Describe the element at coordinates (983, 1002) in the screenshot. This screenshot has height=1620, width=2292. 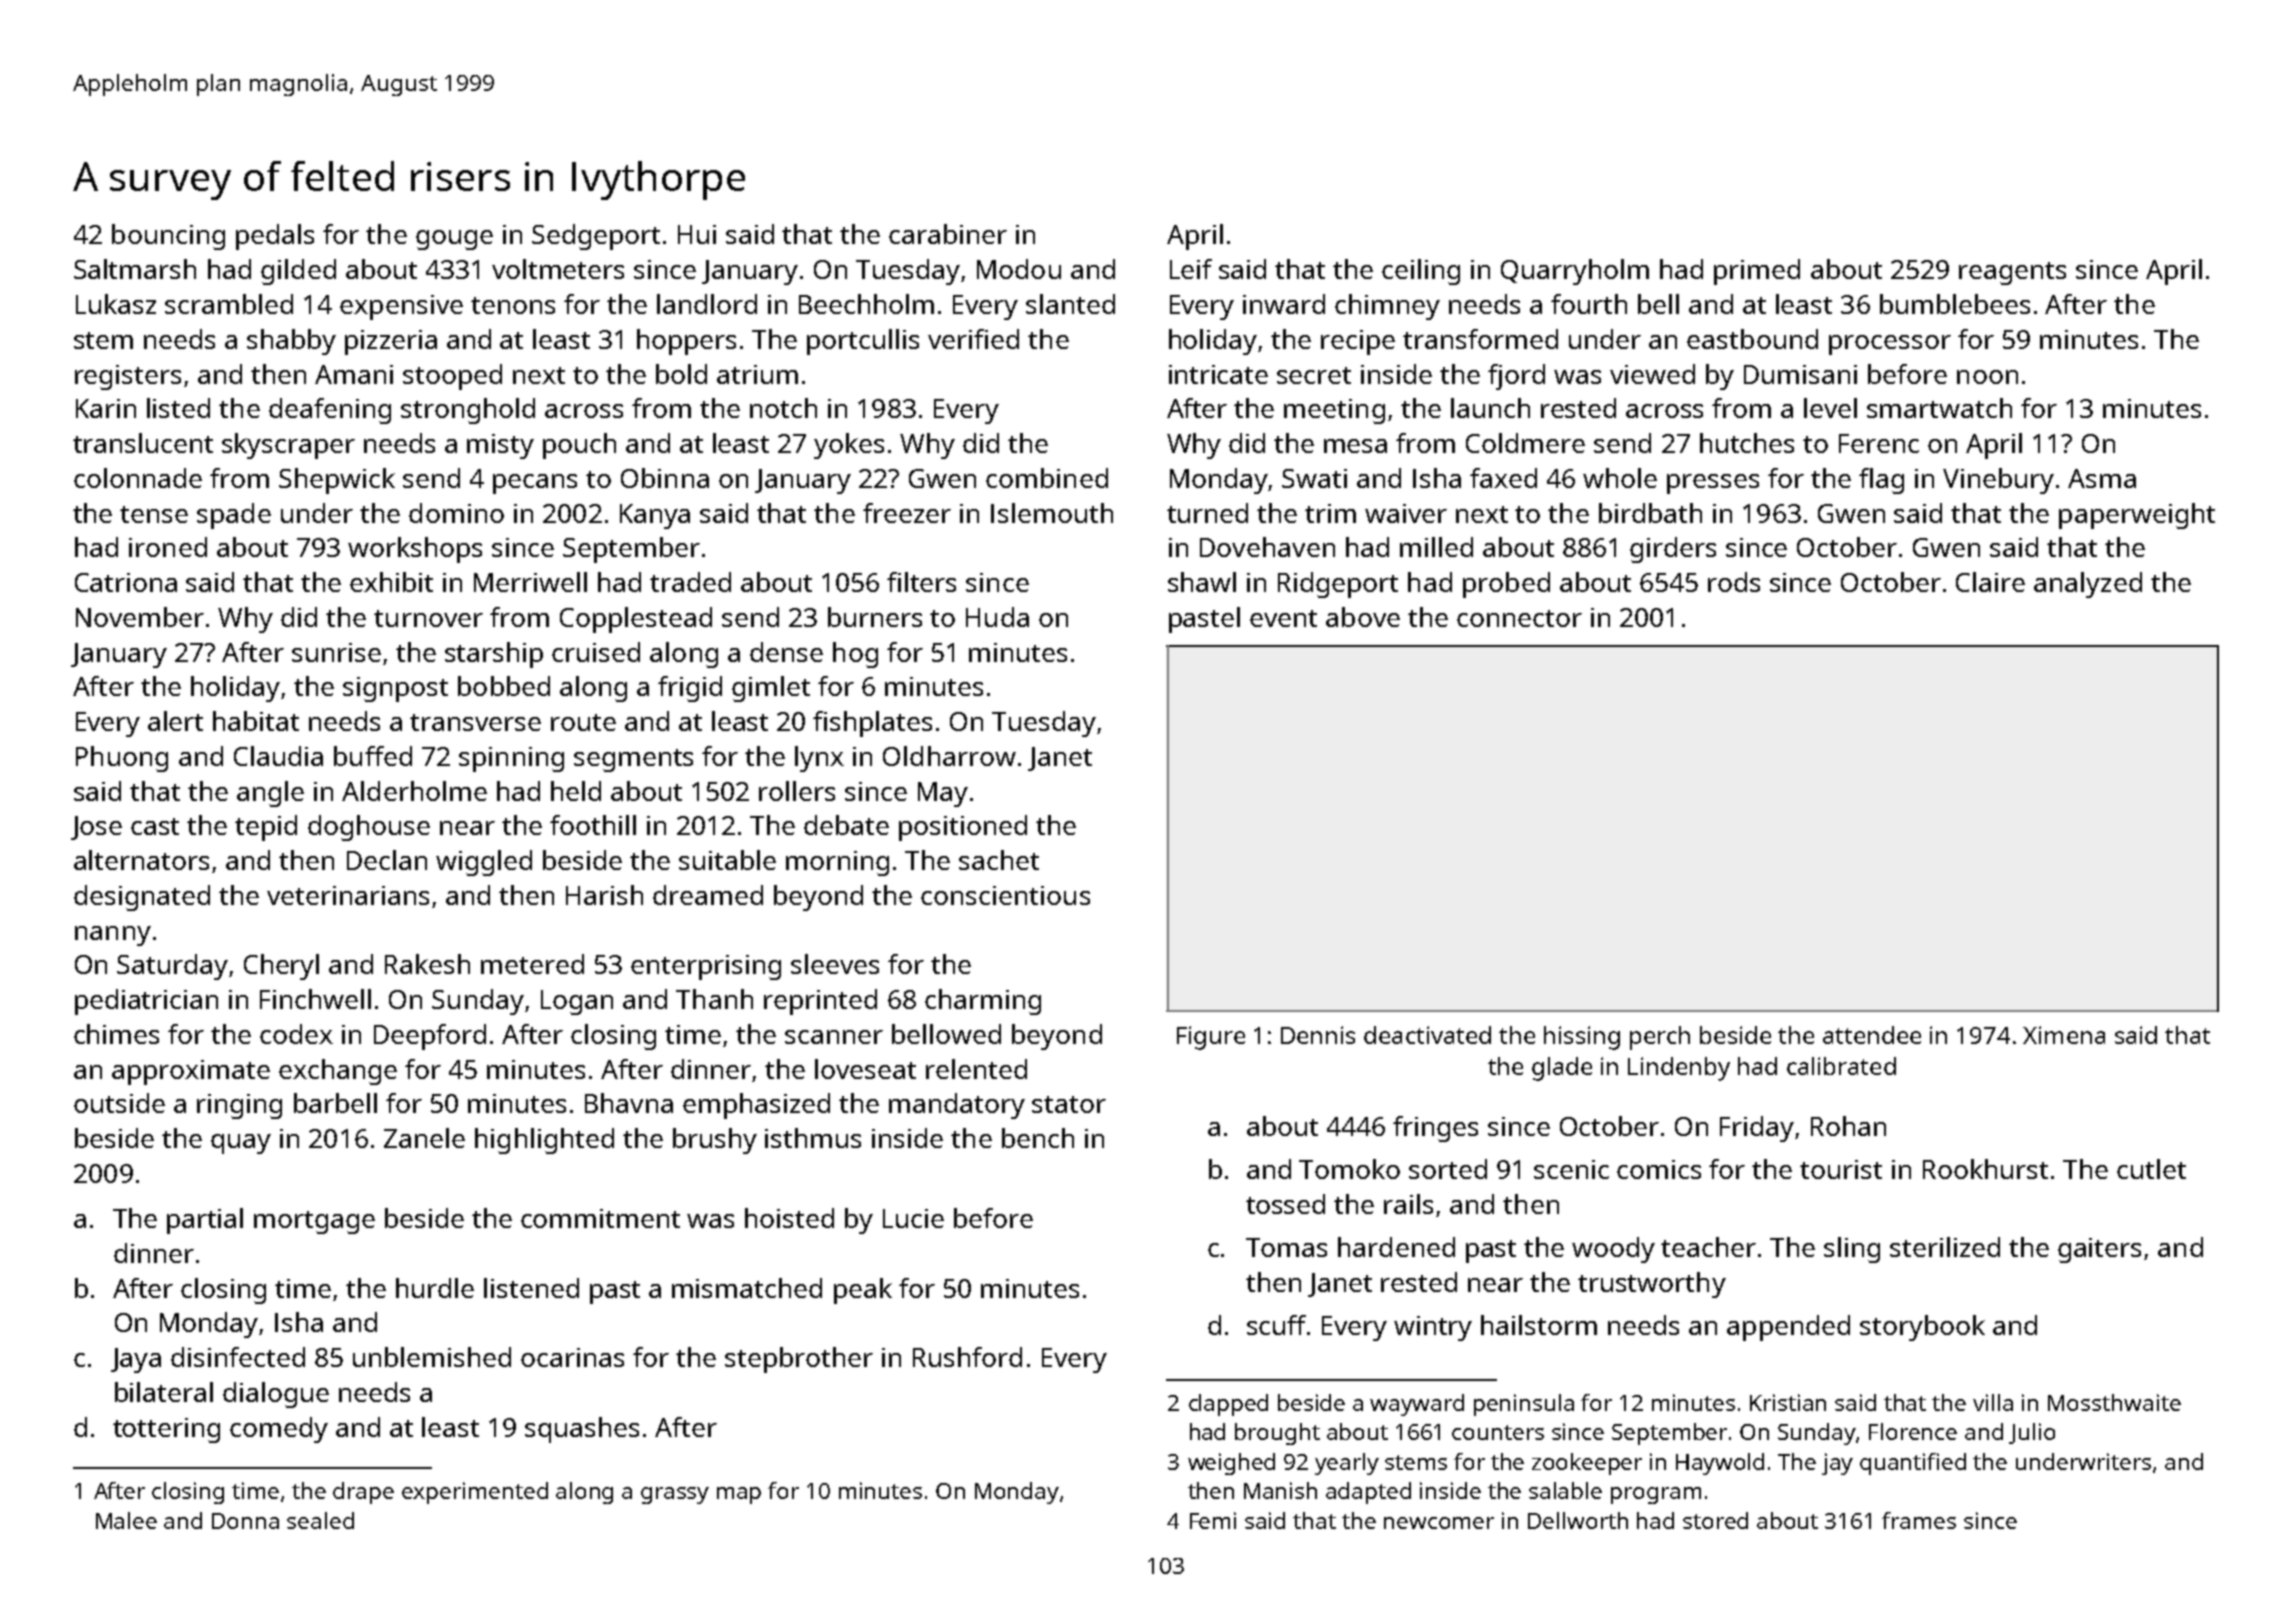
I see `charming` at that location.
